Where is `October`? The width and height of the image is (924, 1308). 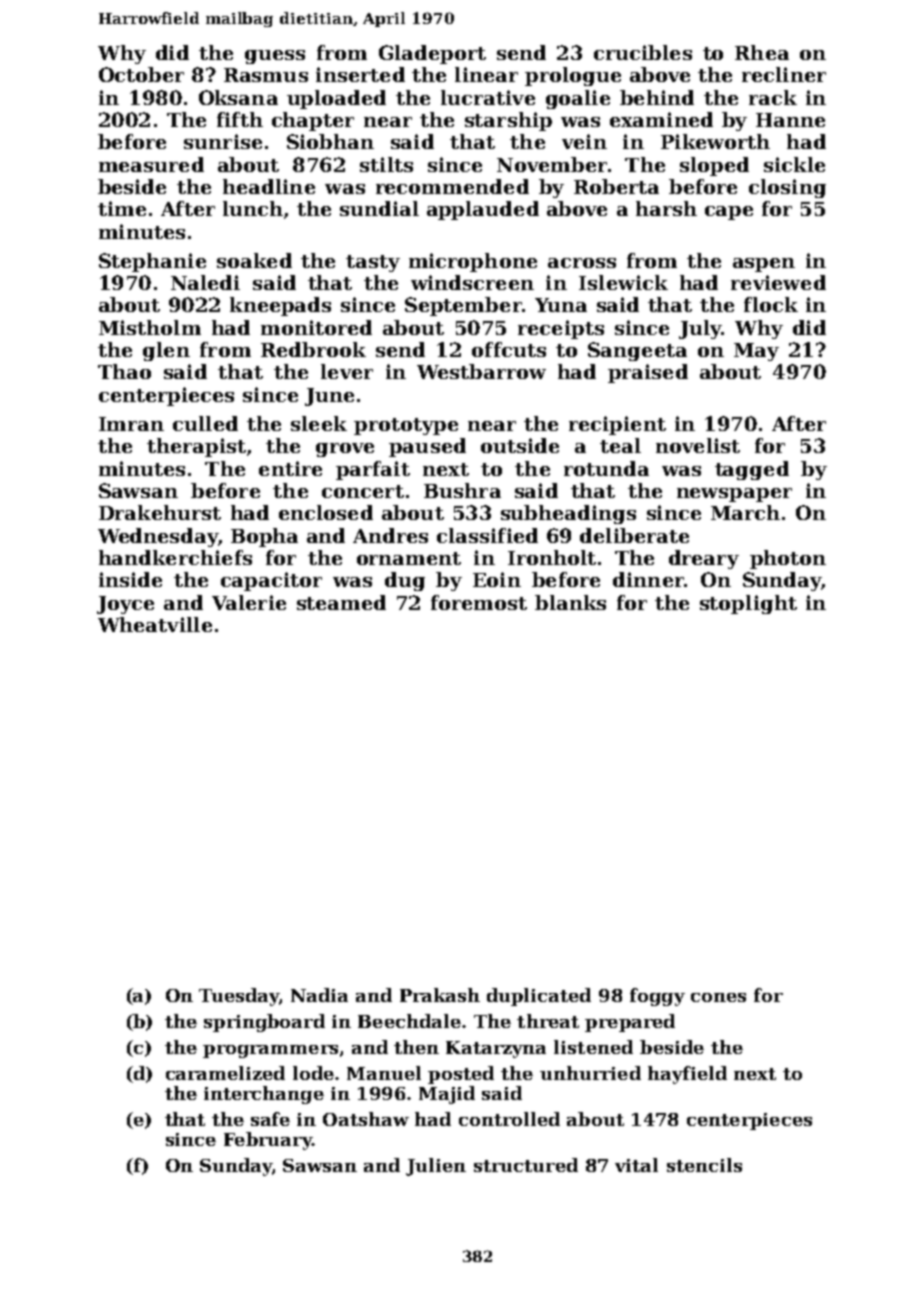
October is located at coordinates (141, 74).
